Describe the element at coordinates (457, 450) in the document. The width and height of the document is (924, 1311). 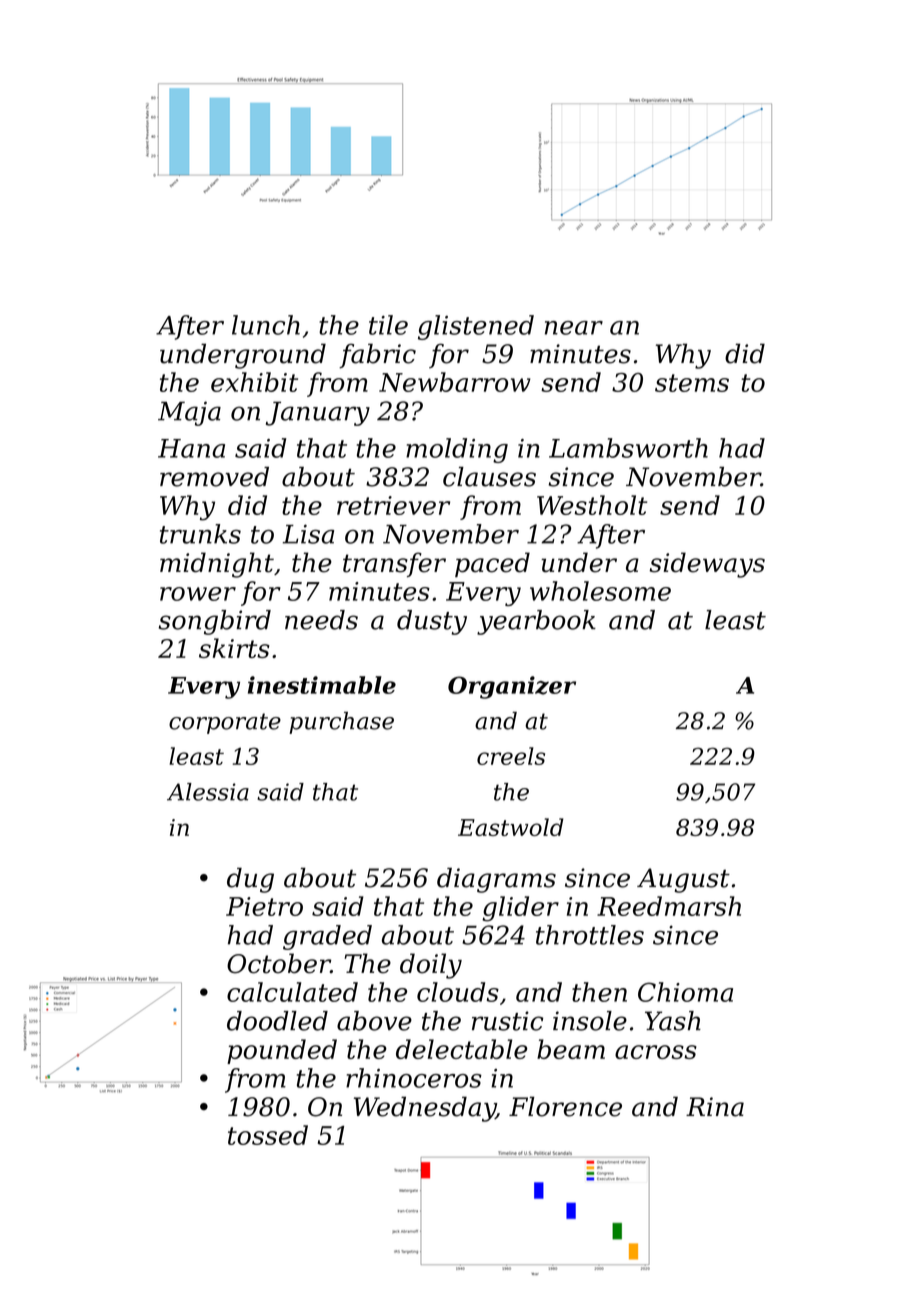
I see `molding` at that location.
